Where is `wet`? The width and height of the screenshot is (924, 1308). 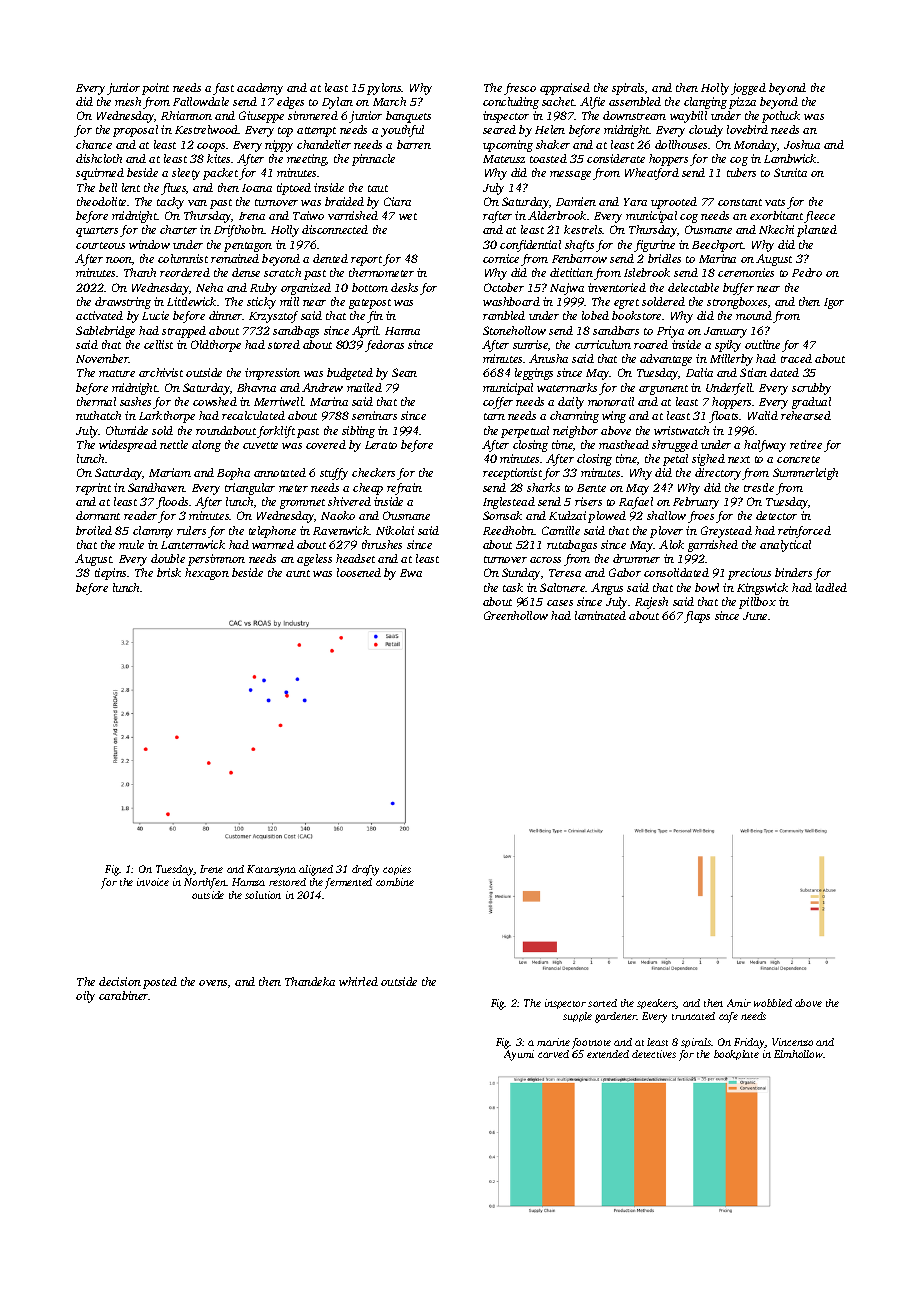 wet is located at coordinates (408, 216).
